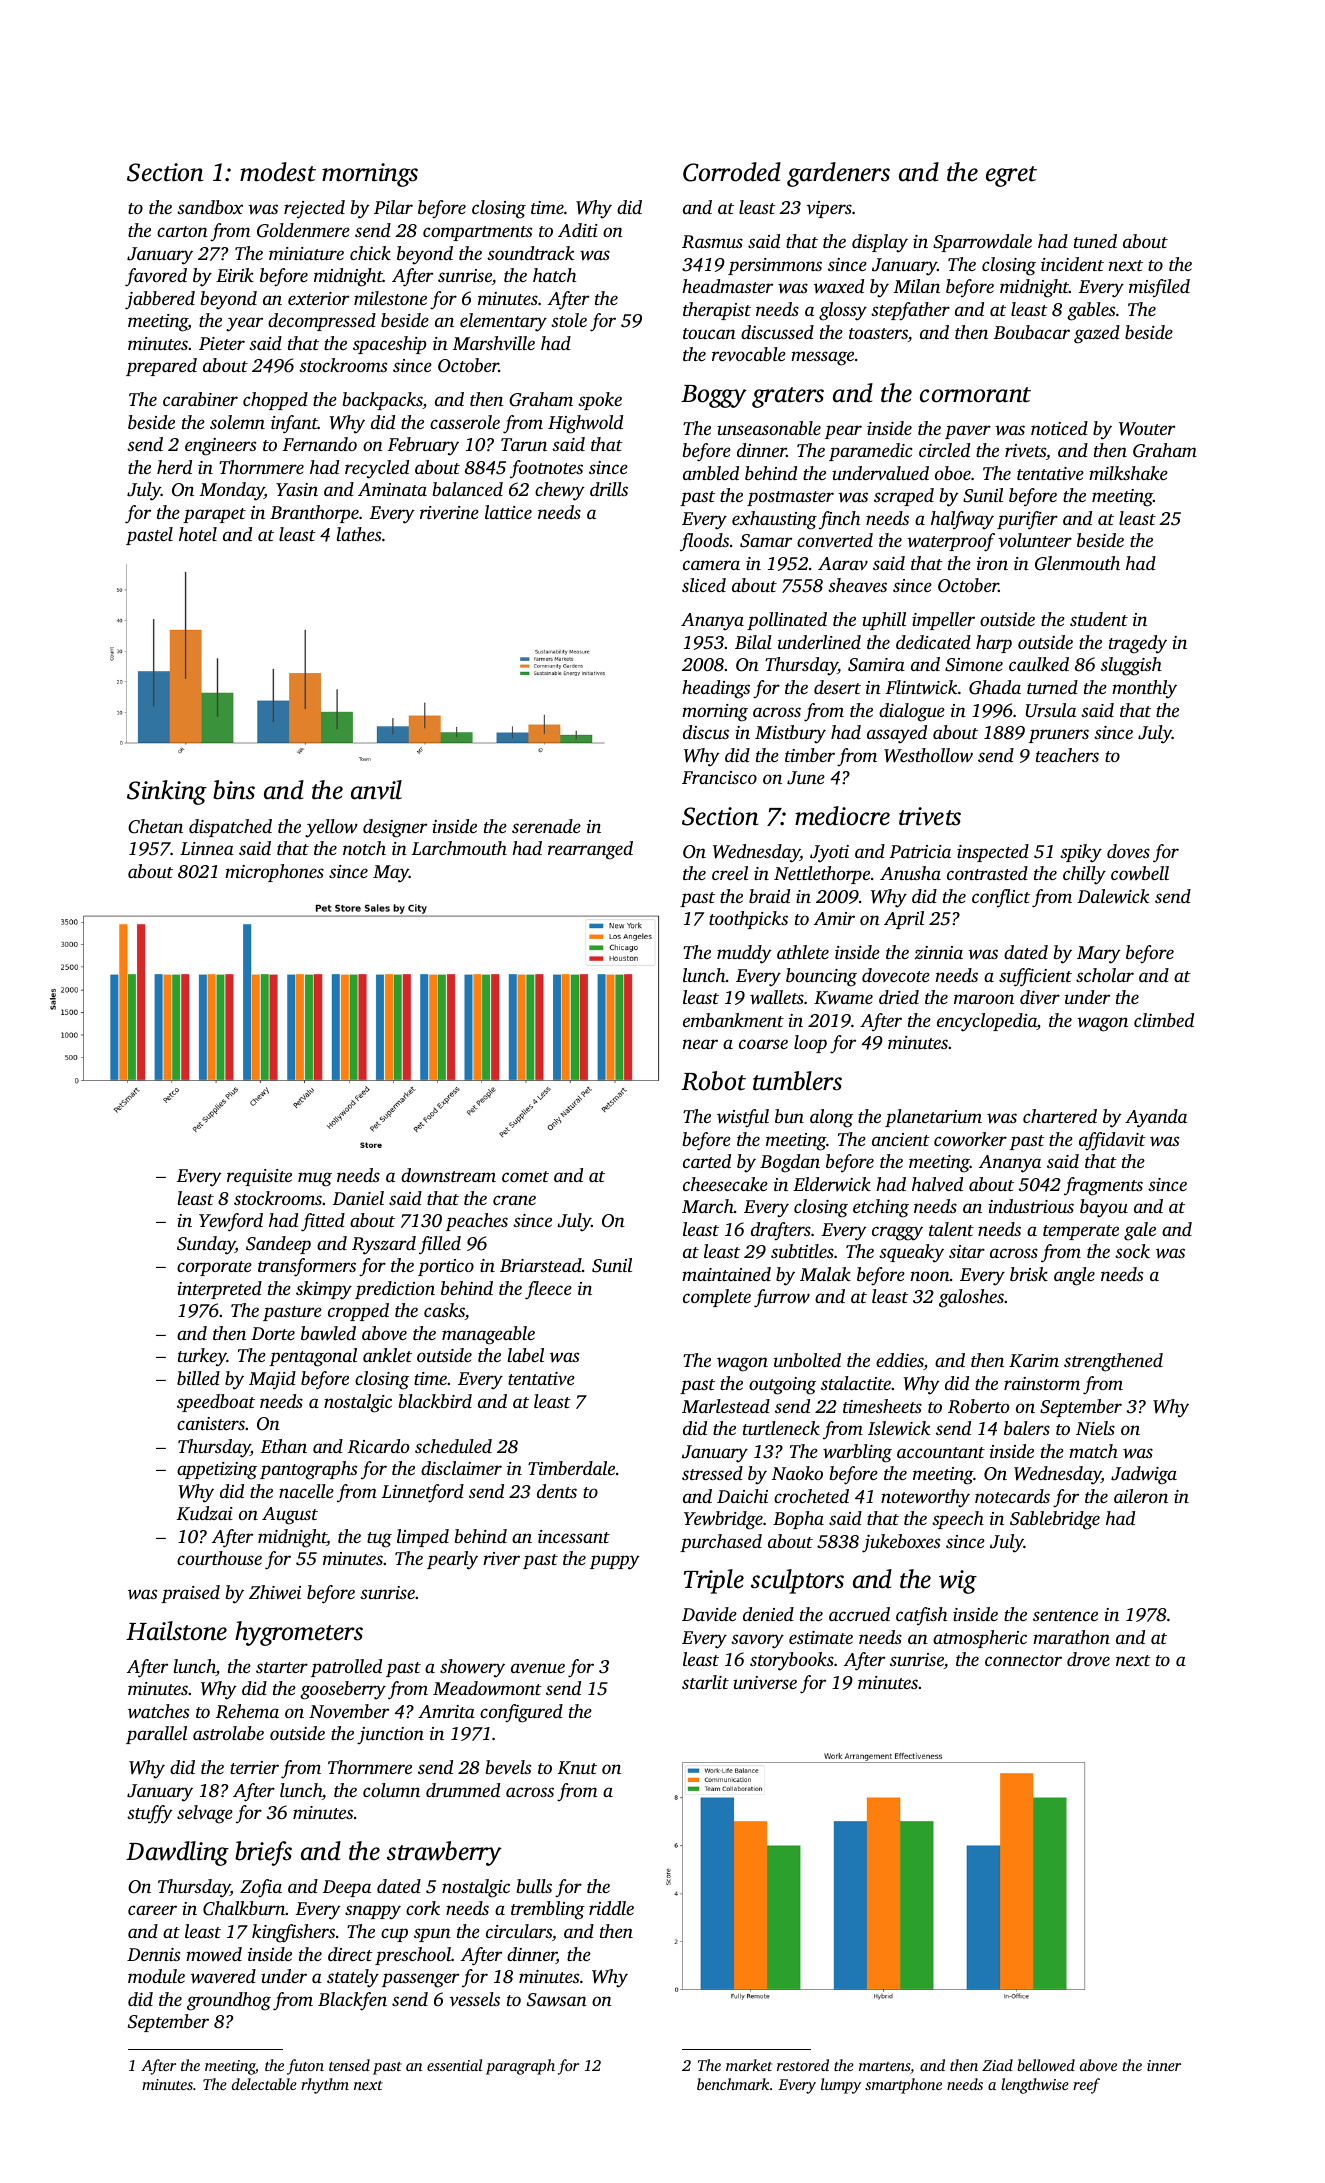 The width and height of the screenshot is (1325, 2183). I want to click on gardeners, so click(838, 174).
